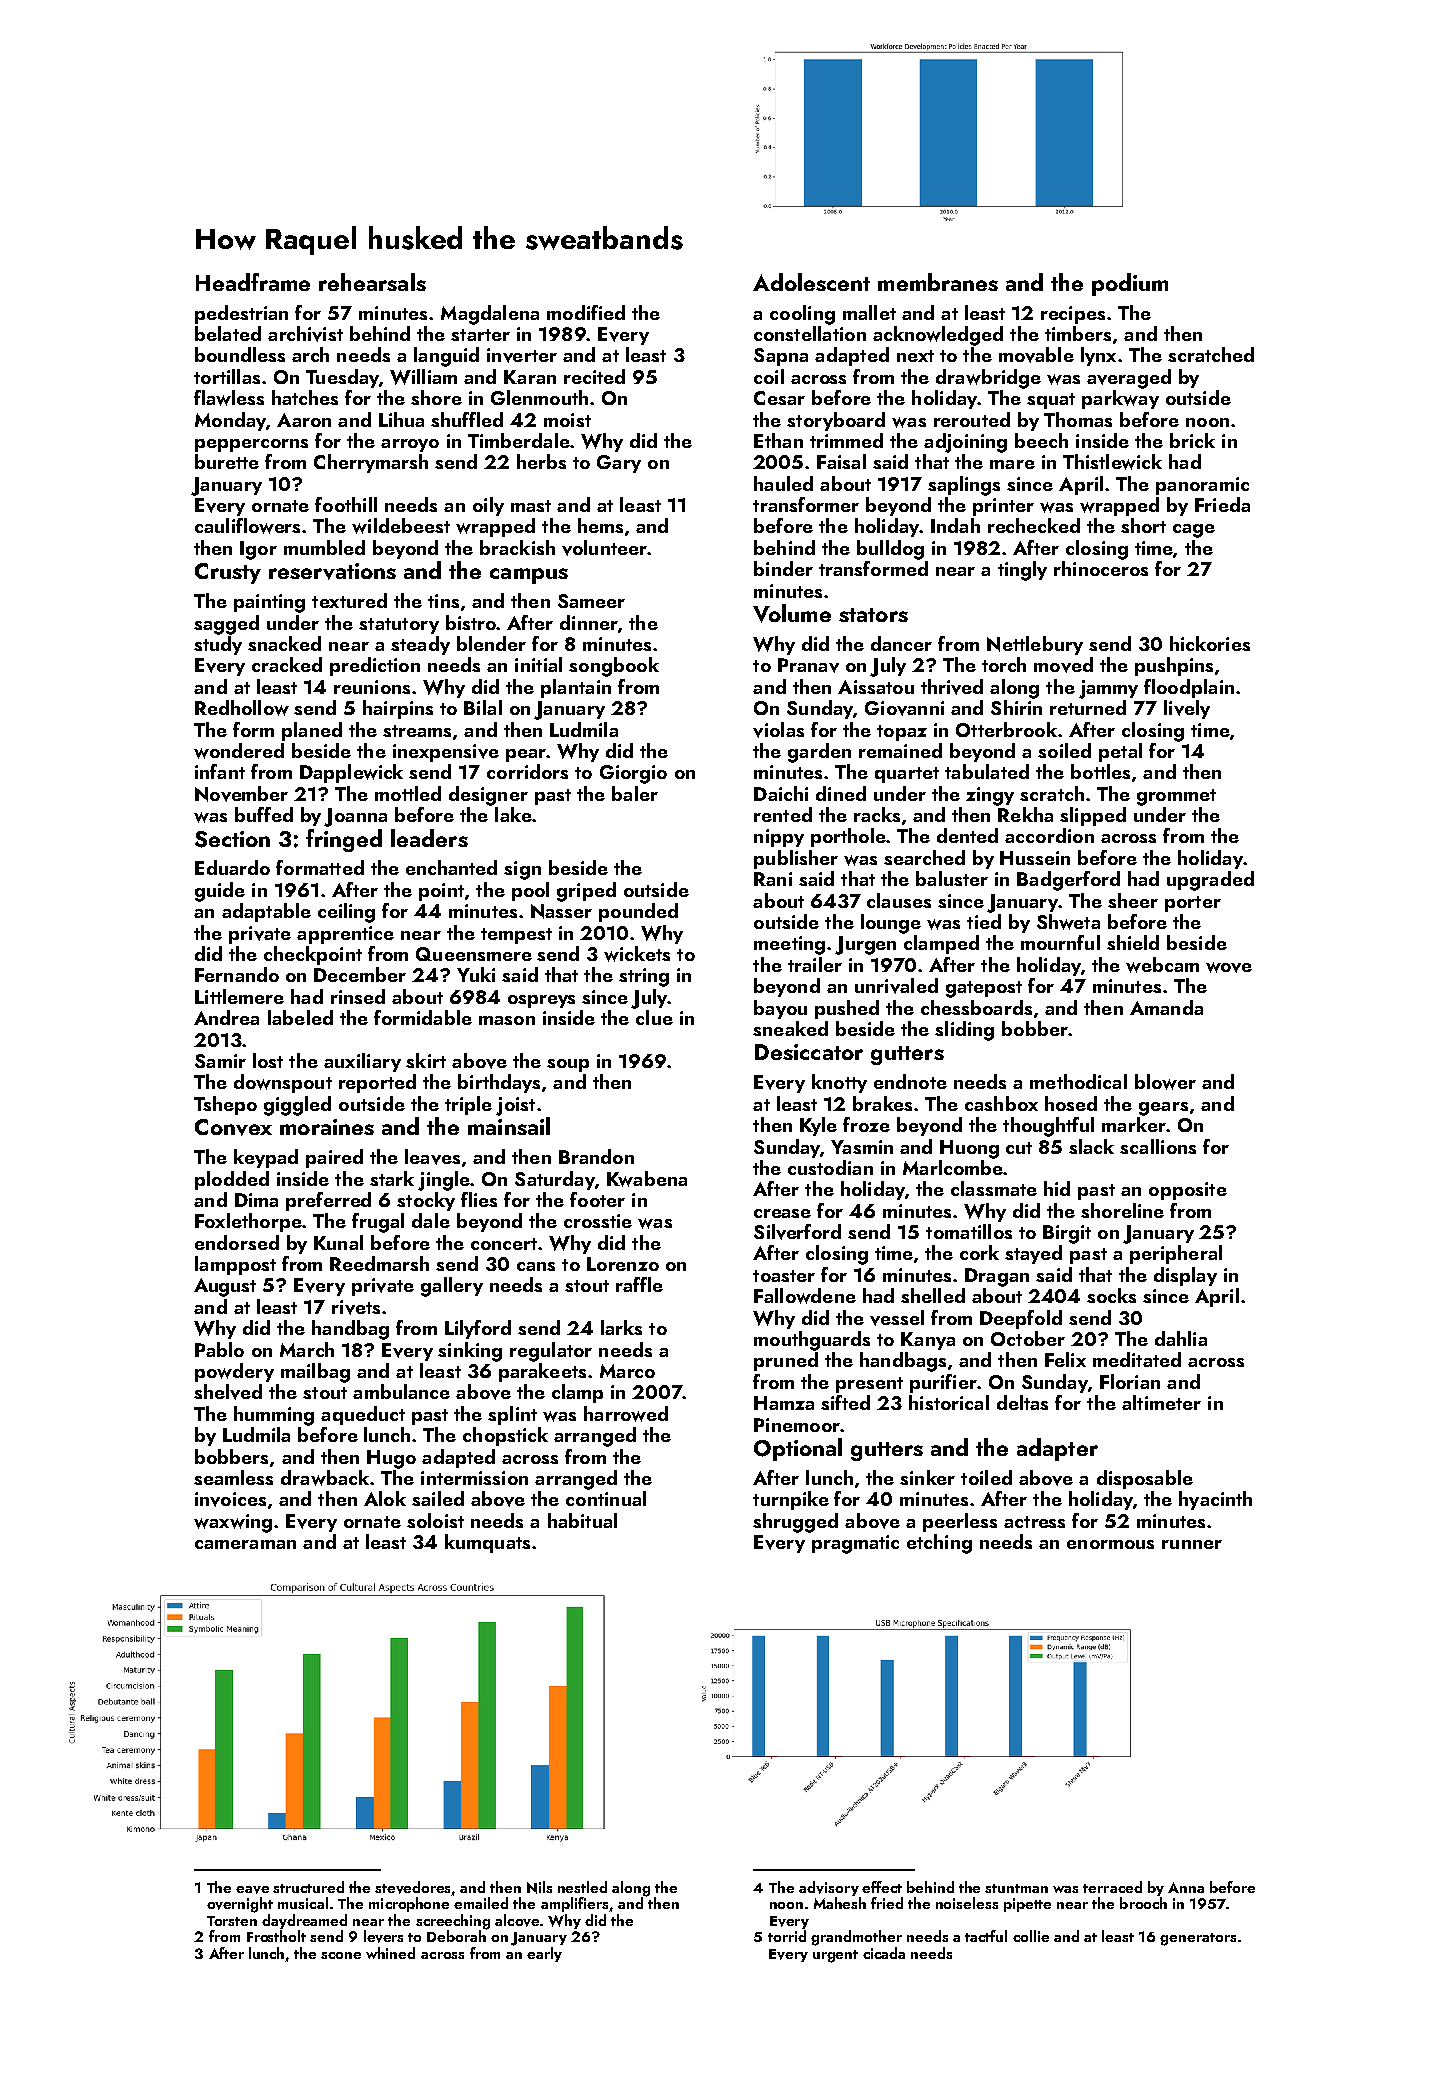 This screenshot has width=1450, height=2100. Describe the element at coordinates (574, 1904) in the screenshot. I see `amplifiers` at that location.
